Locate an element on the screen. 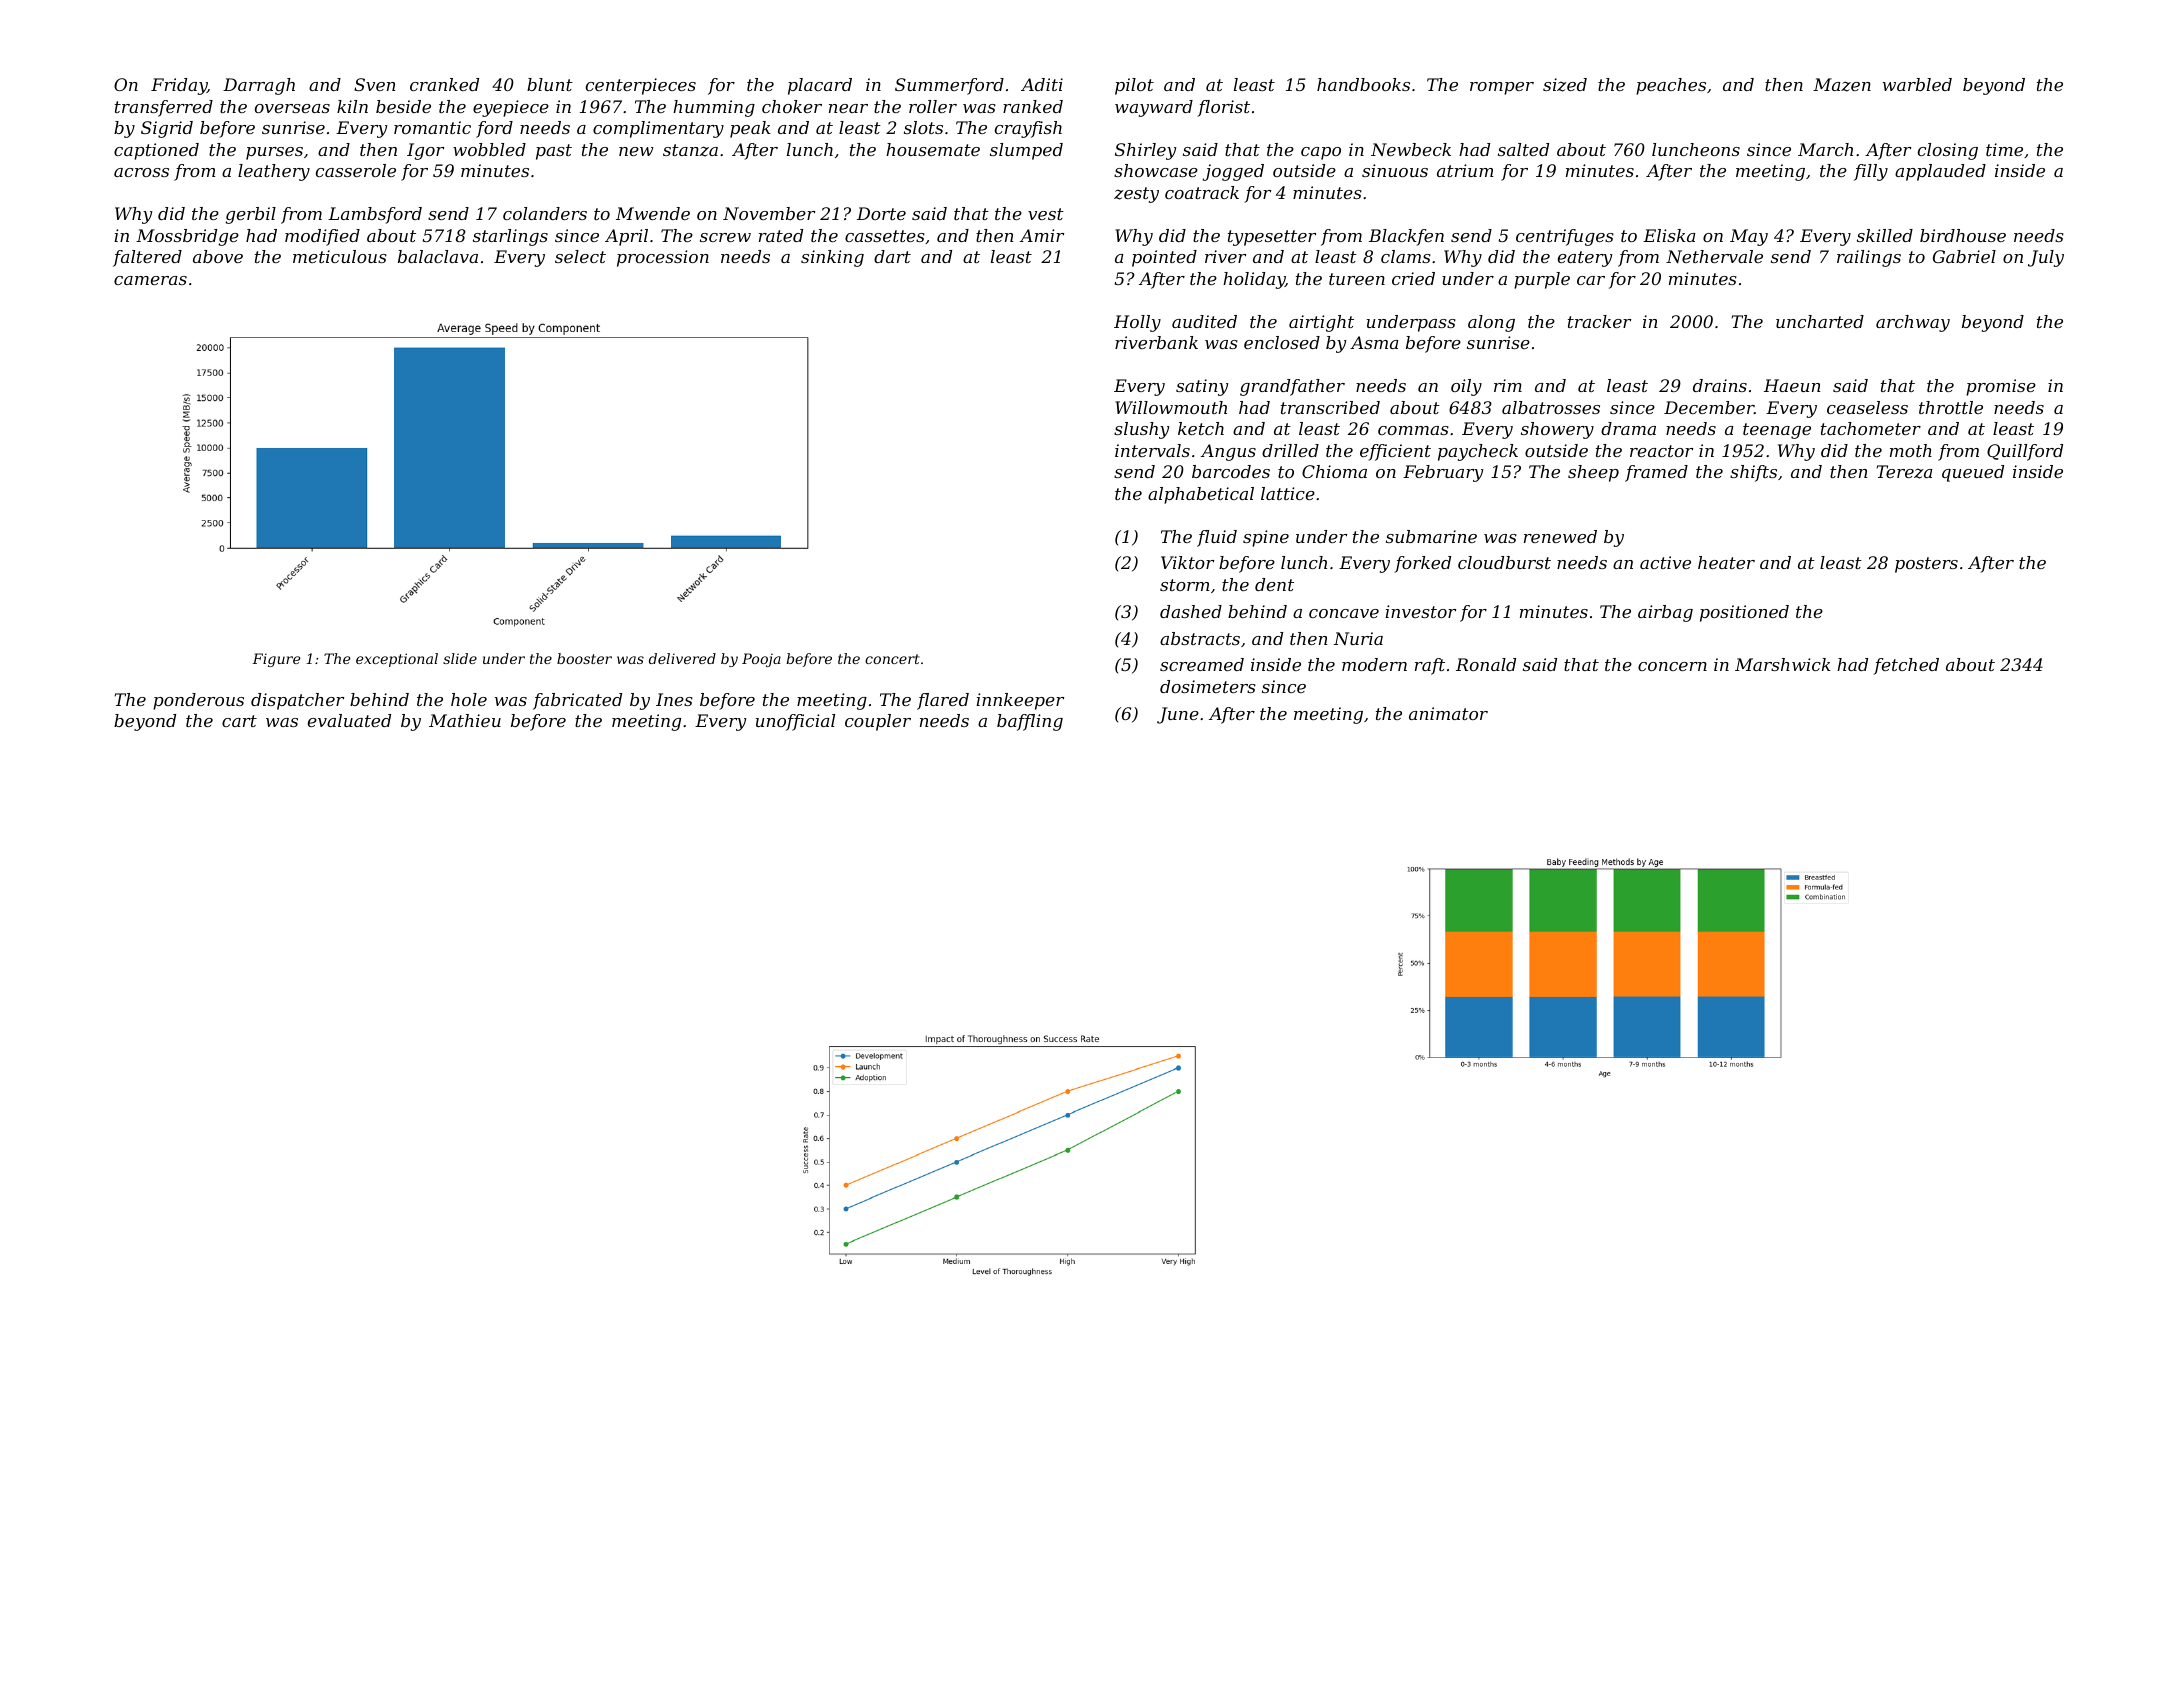  fabricated is located at coordinates (577, 701).
